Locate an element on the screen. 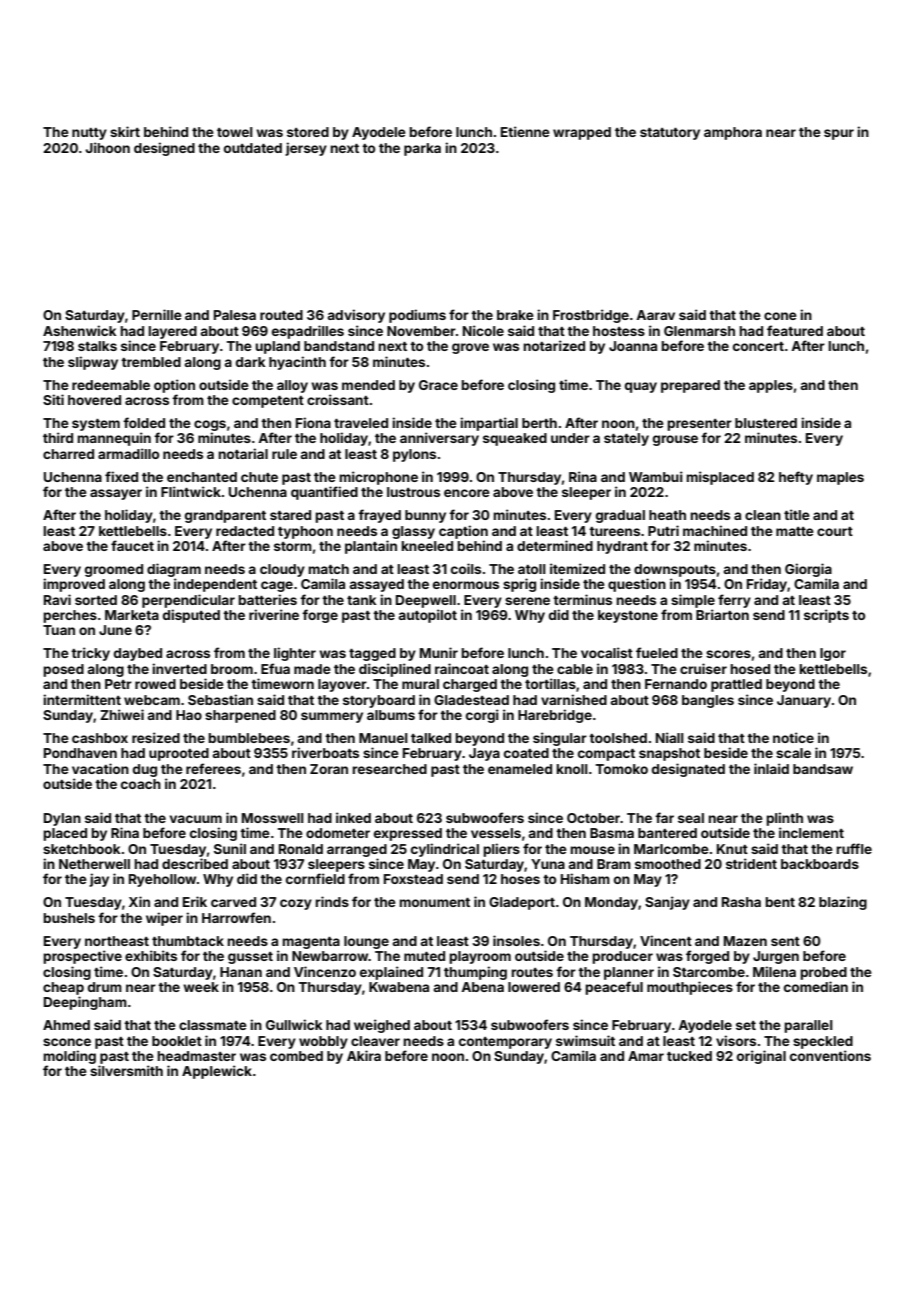 Image resolution: width=924 pixels, height=1308 pixels. amphora is located at coordinates (733, 133).
